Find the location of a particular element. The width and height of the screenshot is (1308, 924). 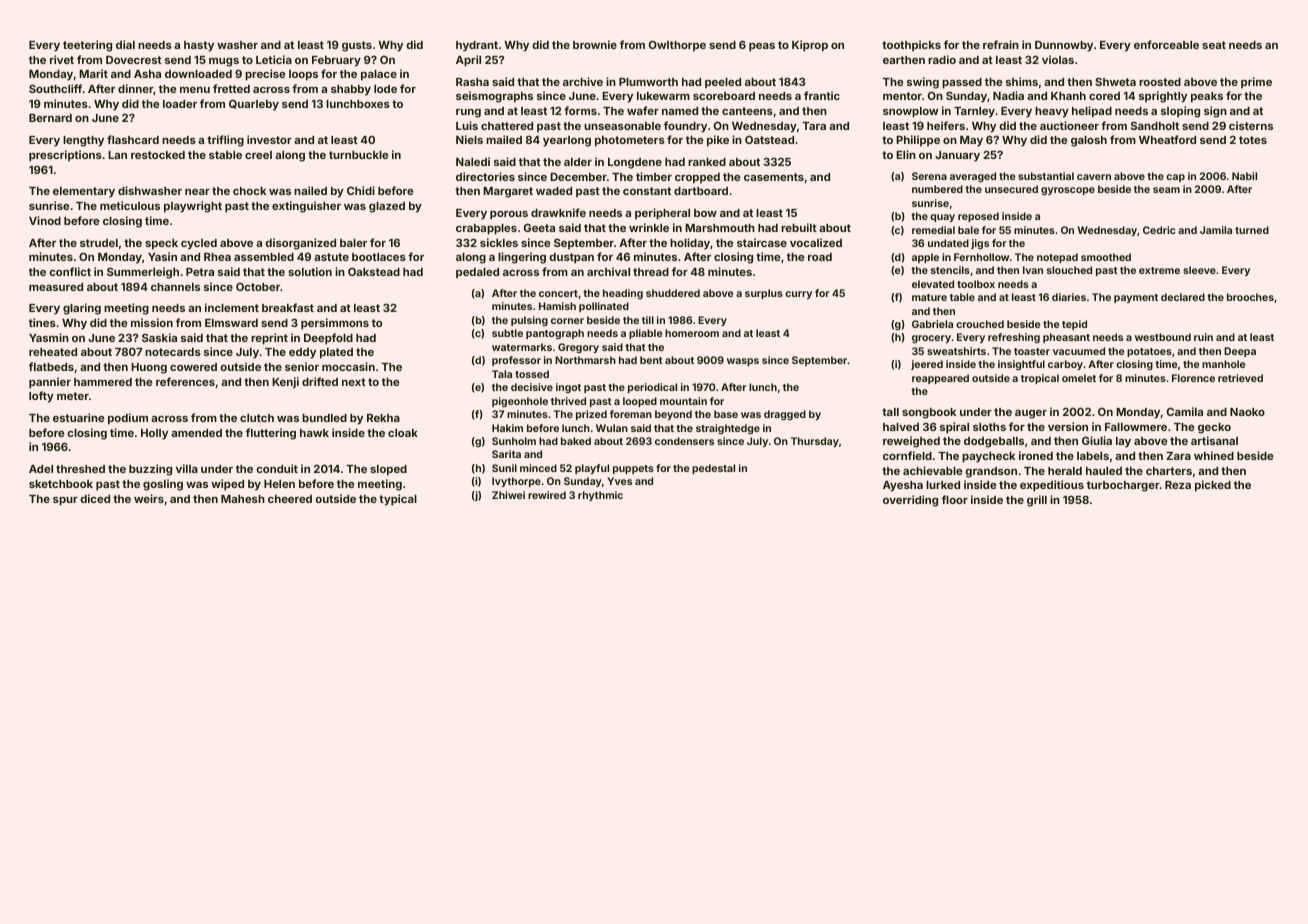

Bernard is located at coordinates (50, 118).
